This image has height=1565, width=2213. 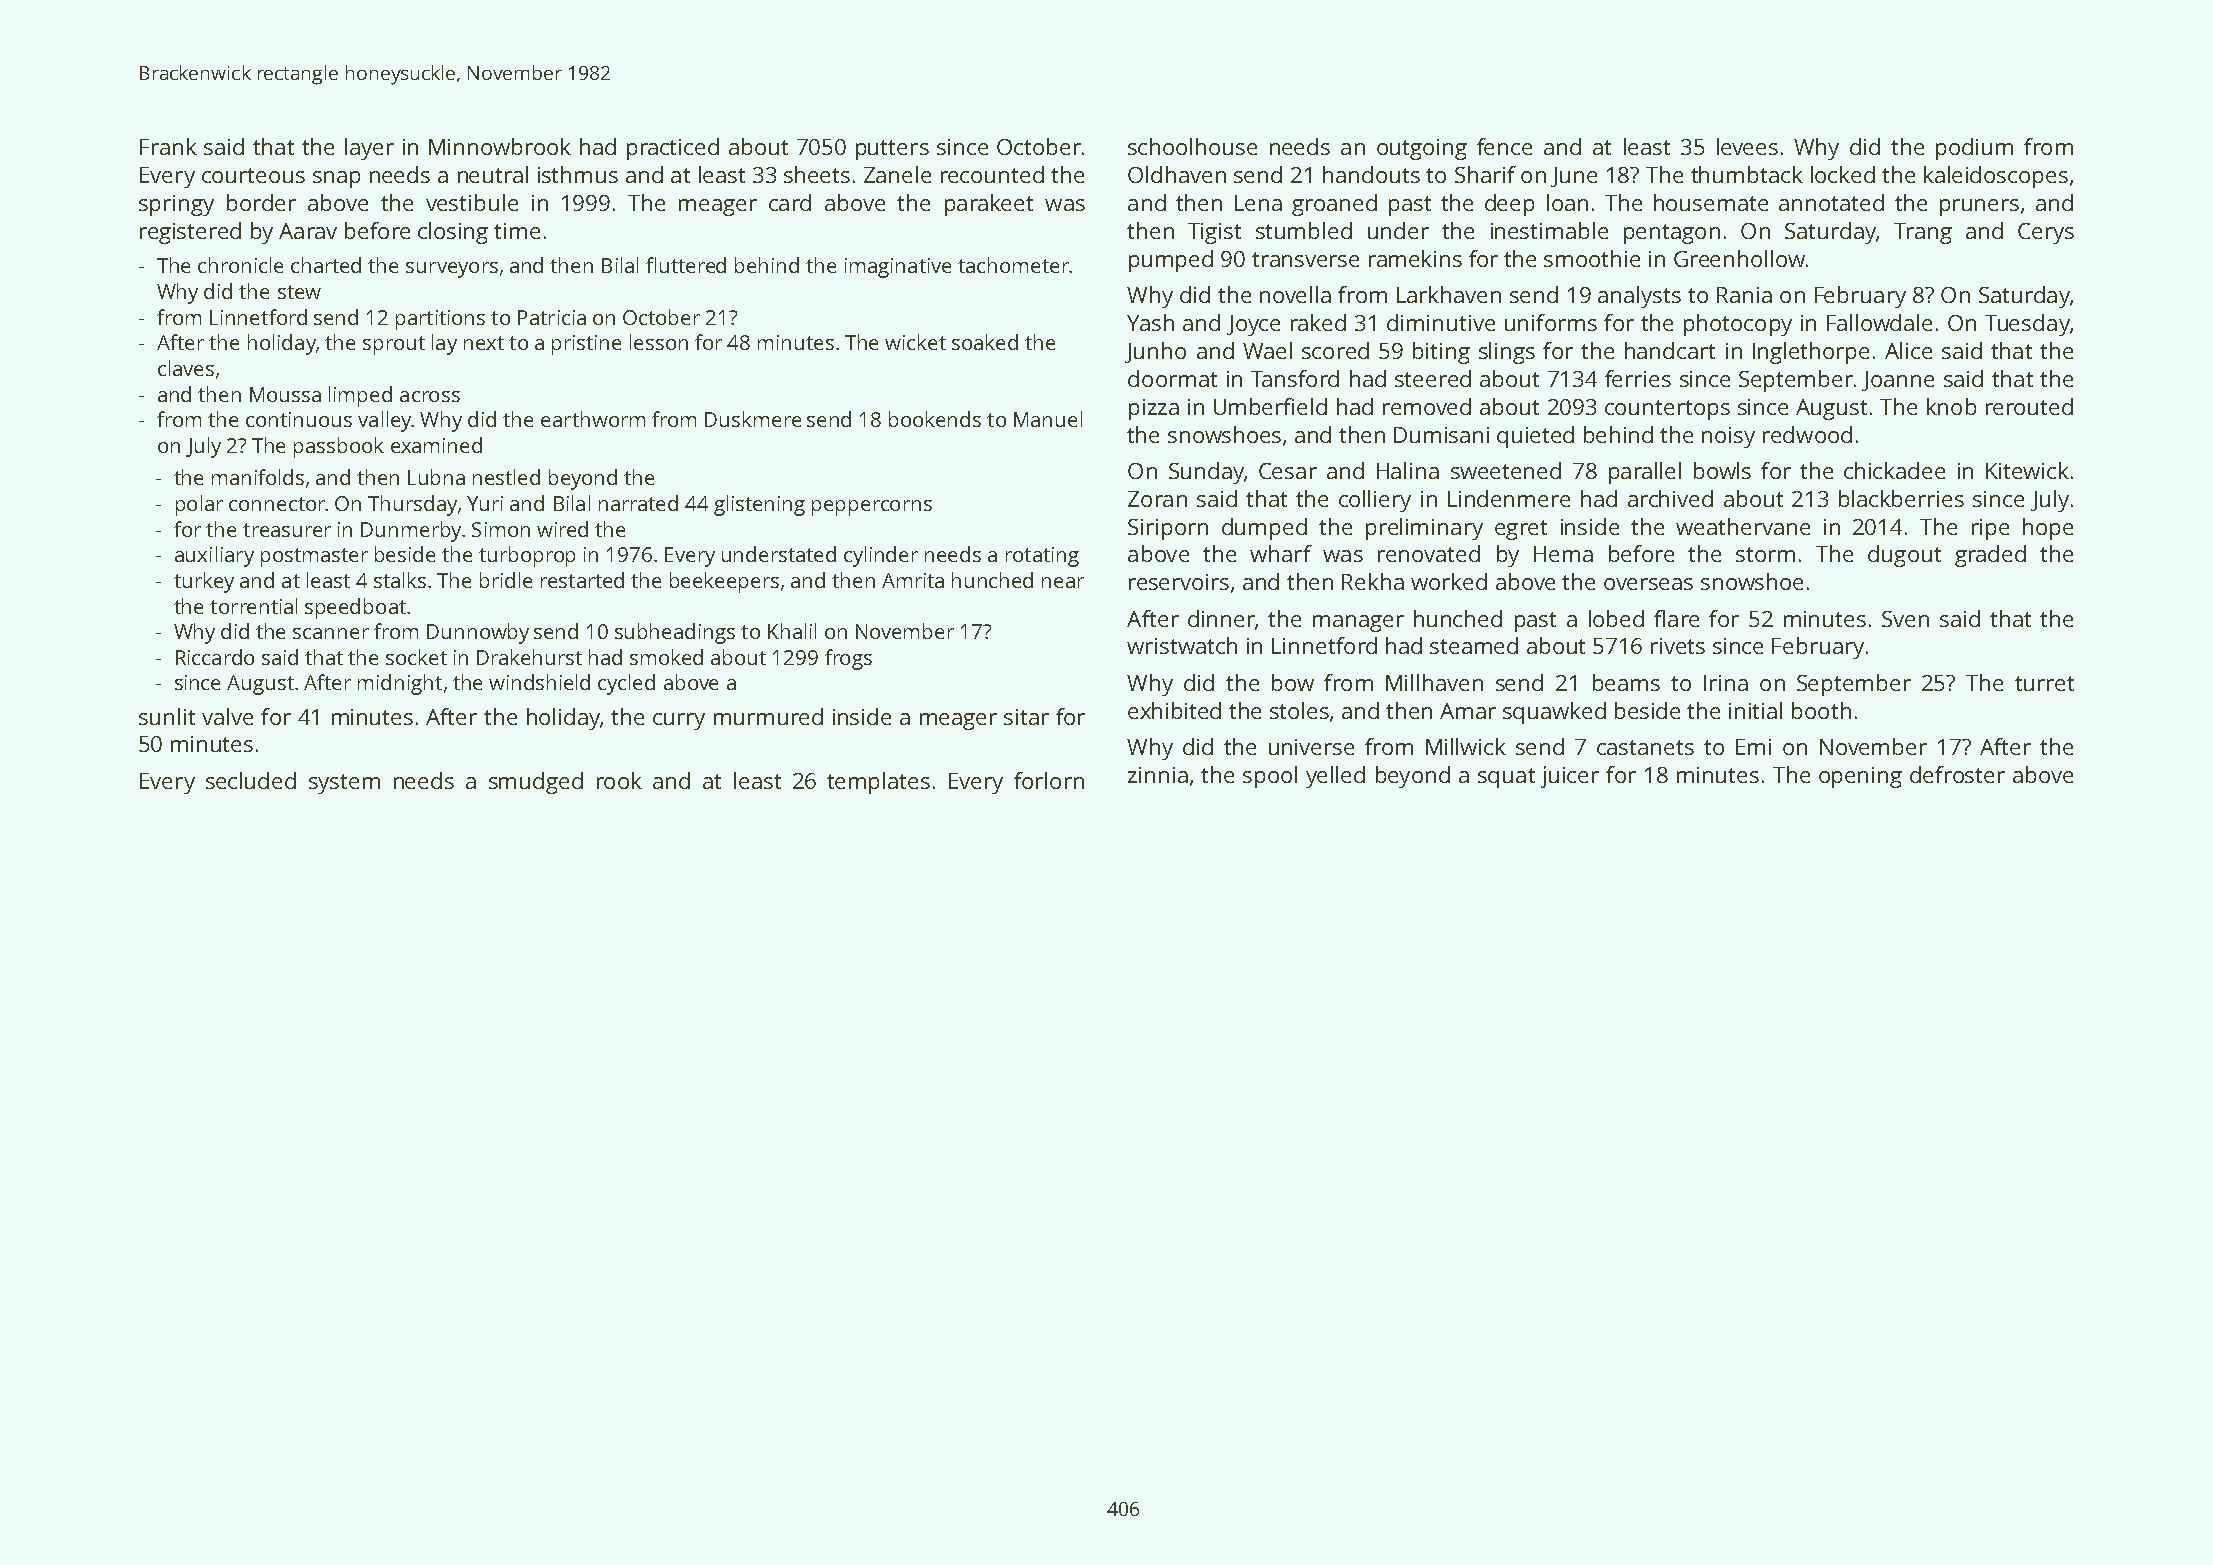 I want to click on registered, so click(x=190, y=233).
